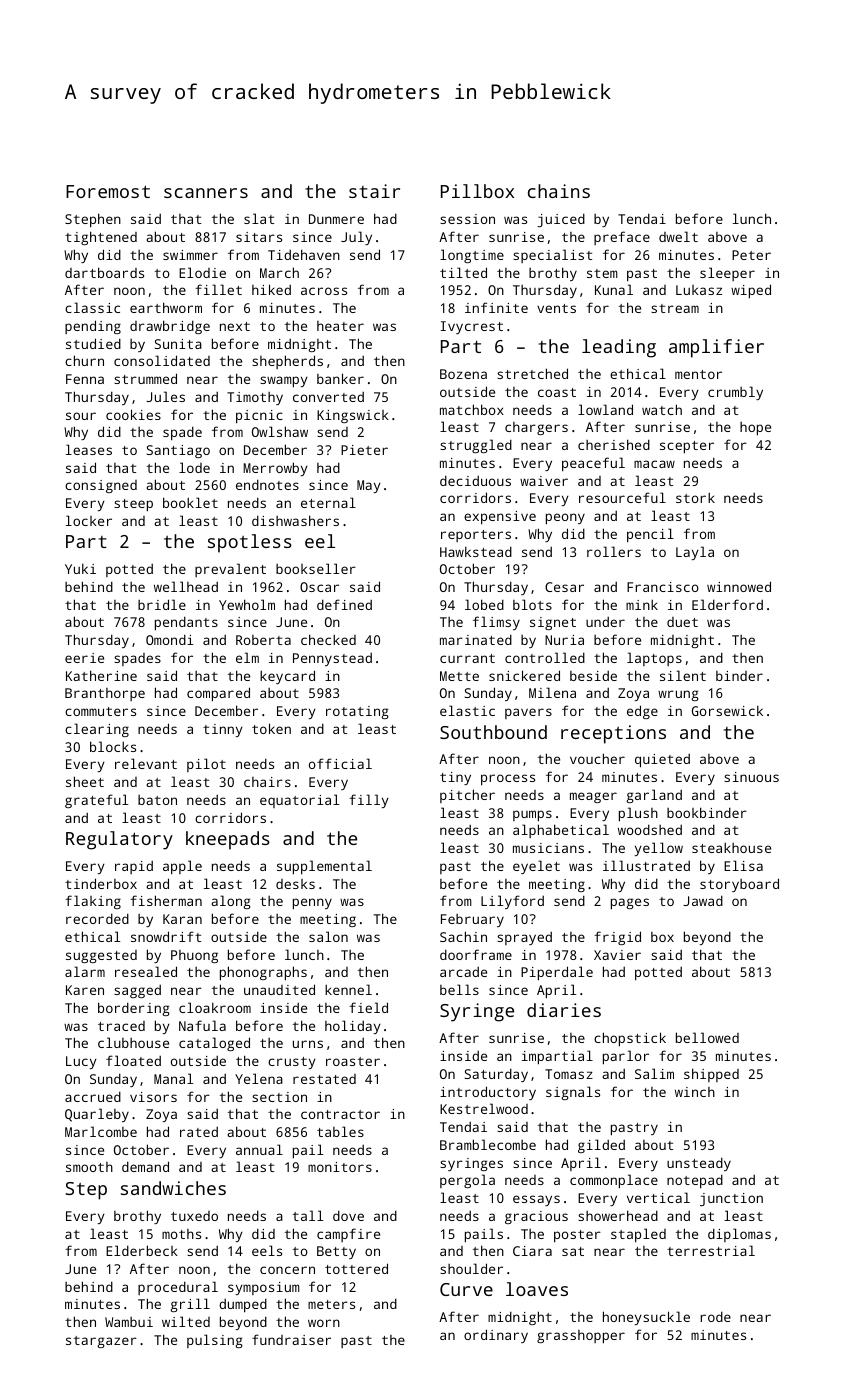 This screenshot has width=849, height=1400. What do you see at coordinates (81, 1062) in the screenshot?
I see `Lucy` at bounding box center [81, 1062].
